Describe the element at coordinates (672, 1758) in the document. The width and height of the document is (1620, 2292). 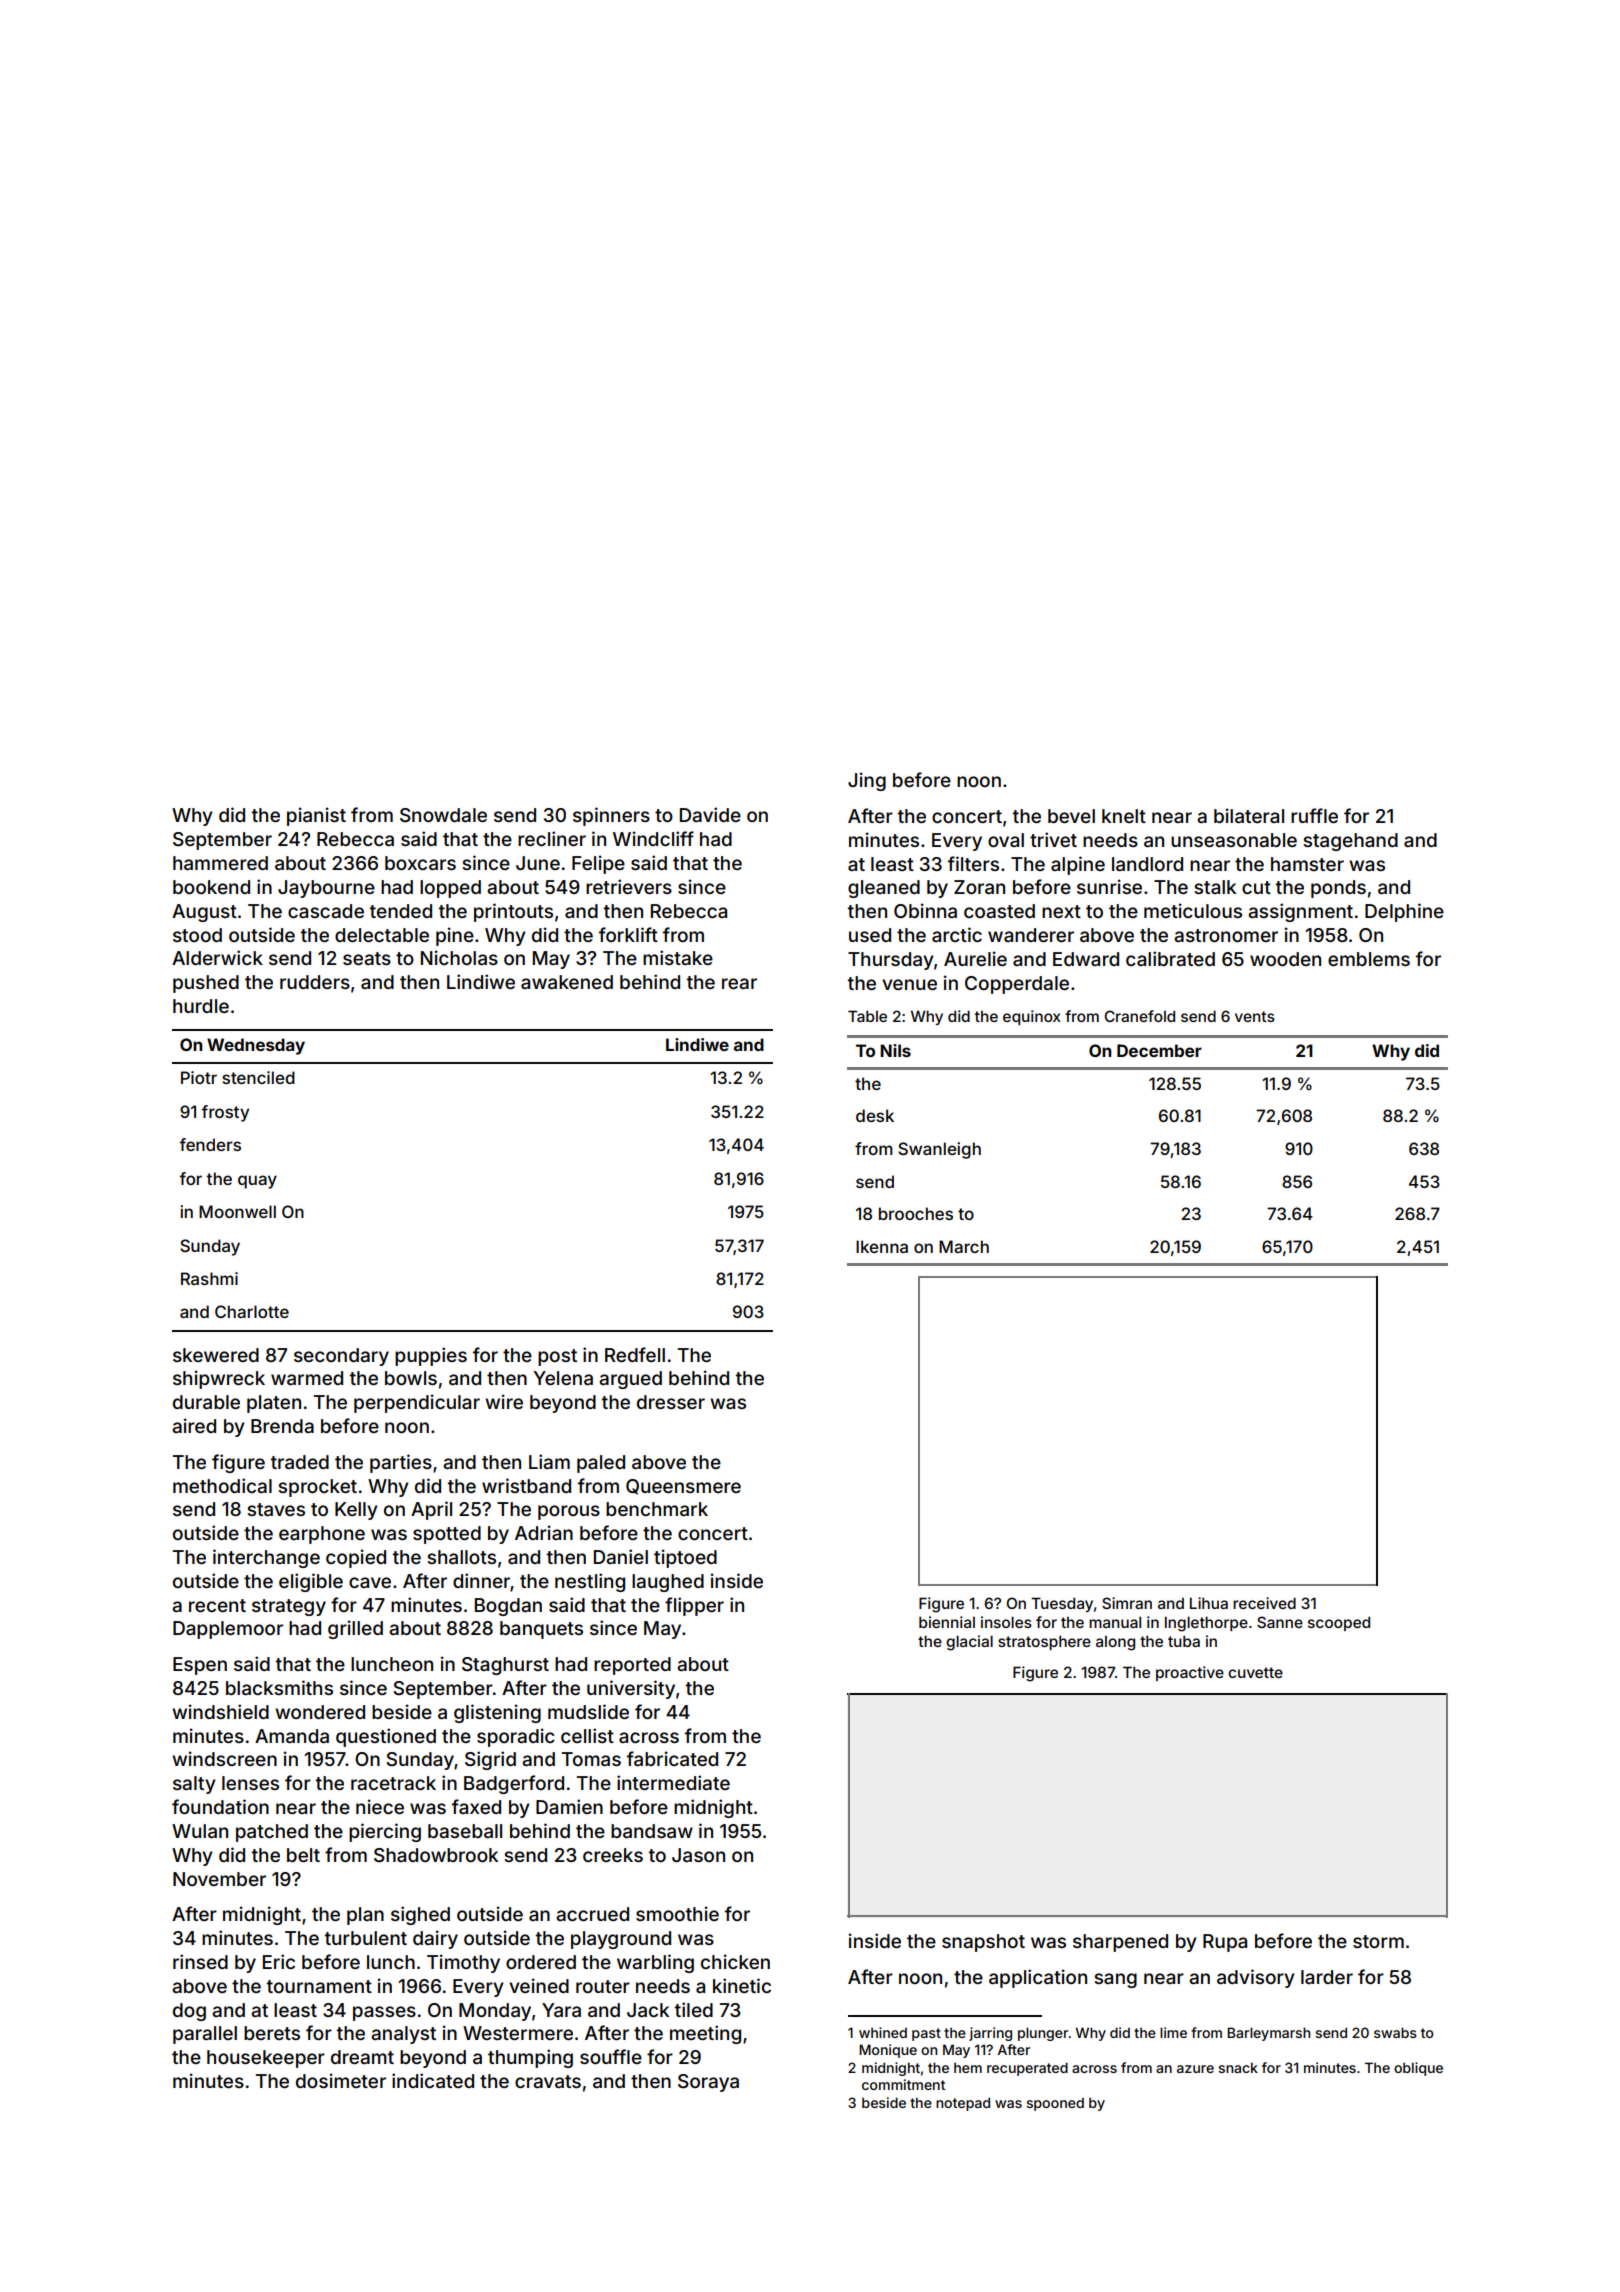
I see `fabricated` at that location.
